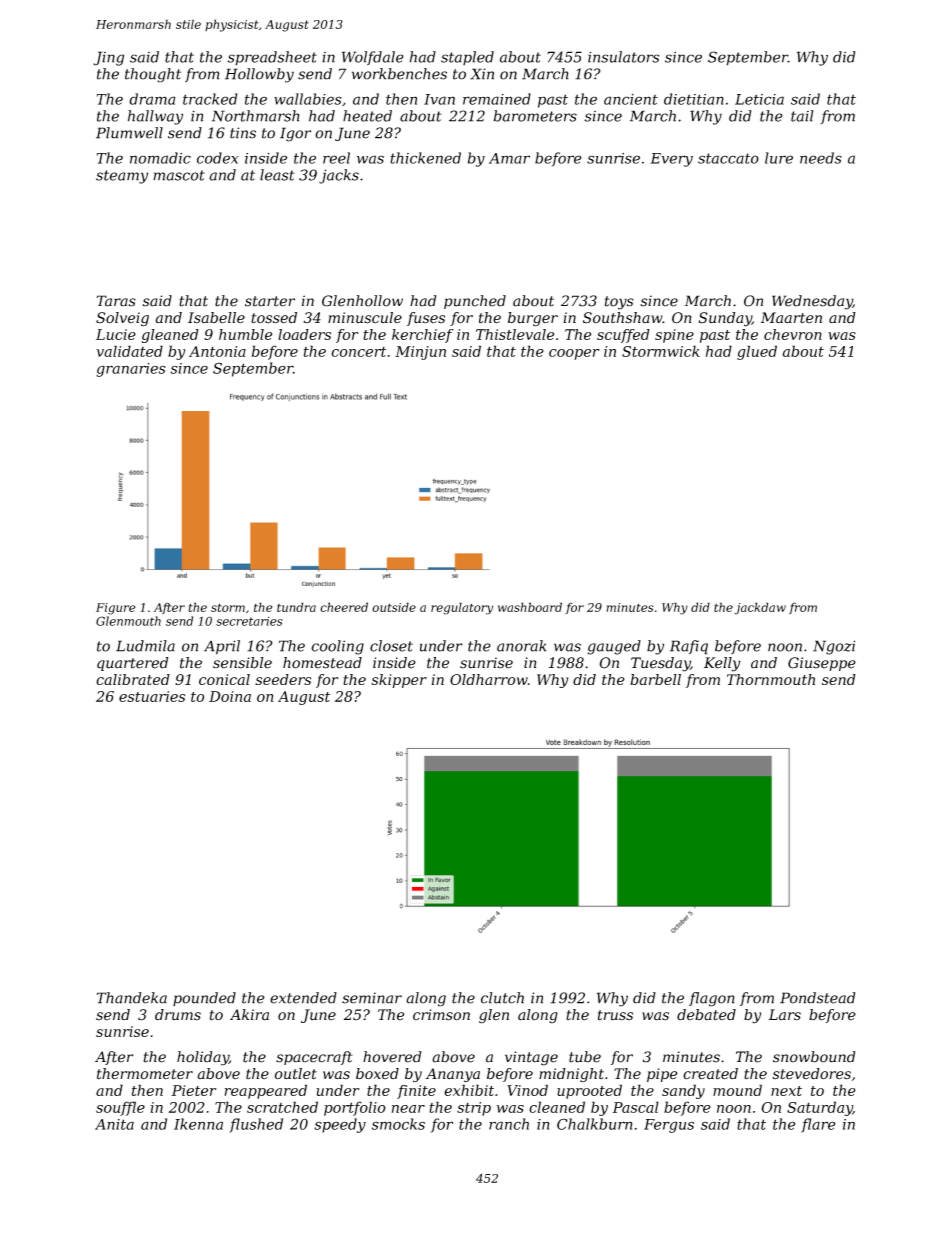 This page has width=952, height=1233. I want to click on estuaries, so click(152, 696).
